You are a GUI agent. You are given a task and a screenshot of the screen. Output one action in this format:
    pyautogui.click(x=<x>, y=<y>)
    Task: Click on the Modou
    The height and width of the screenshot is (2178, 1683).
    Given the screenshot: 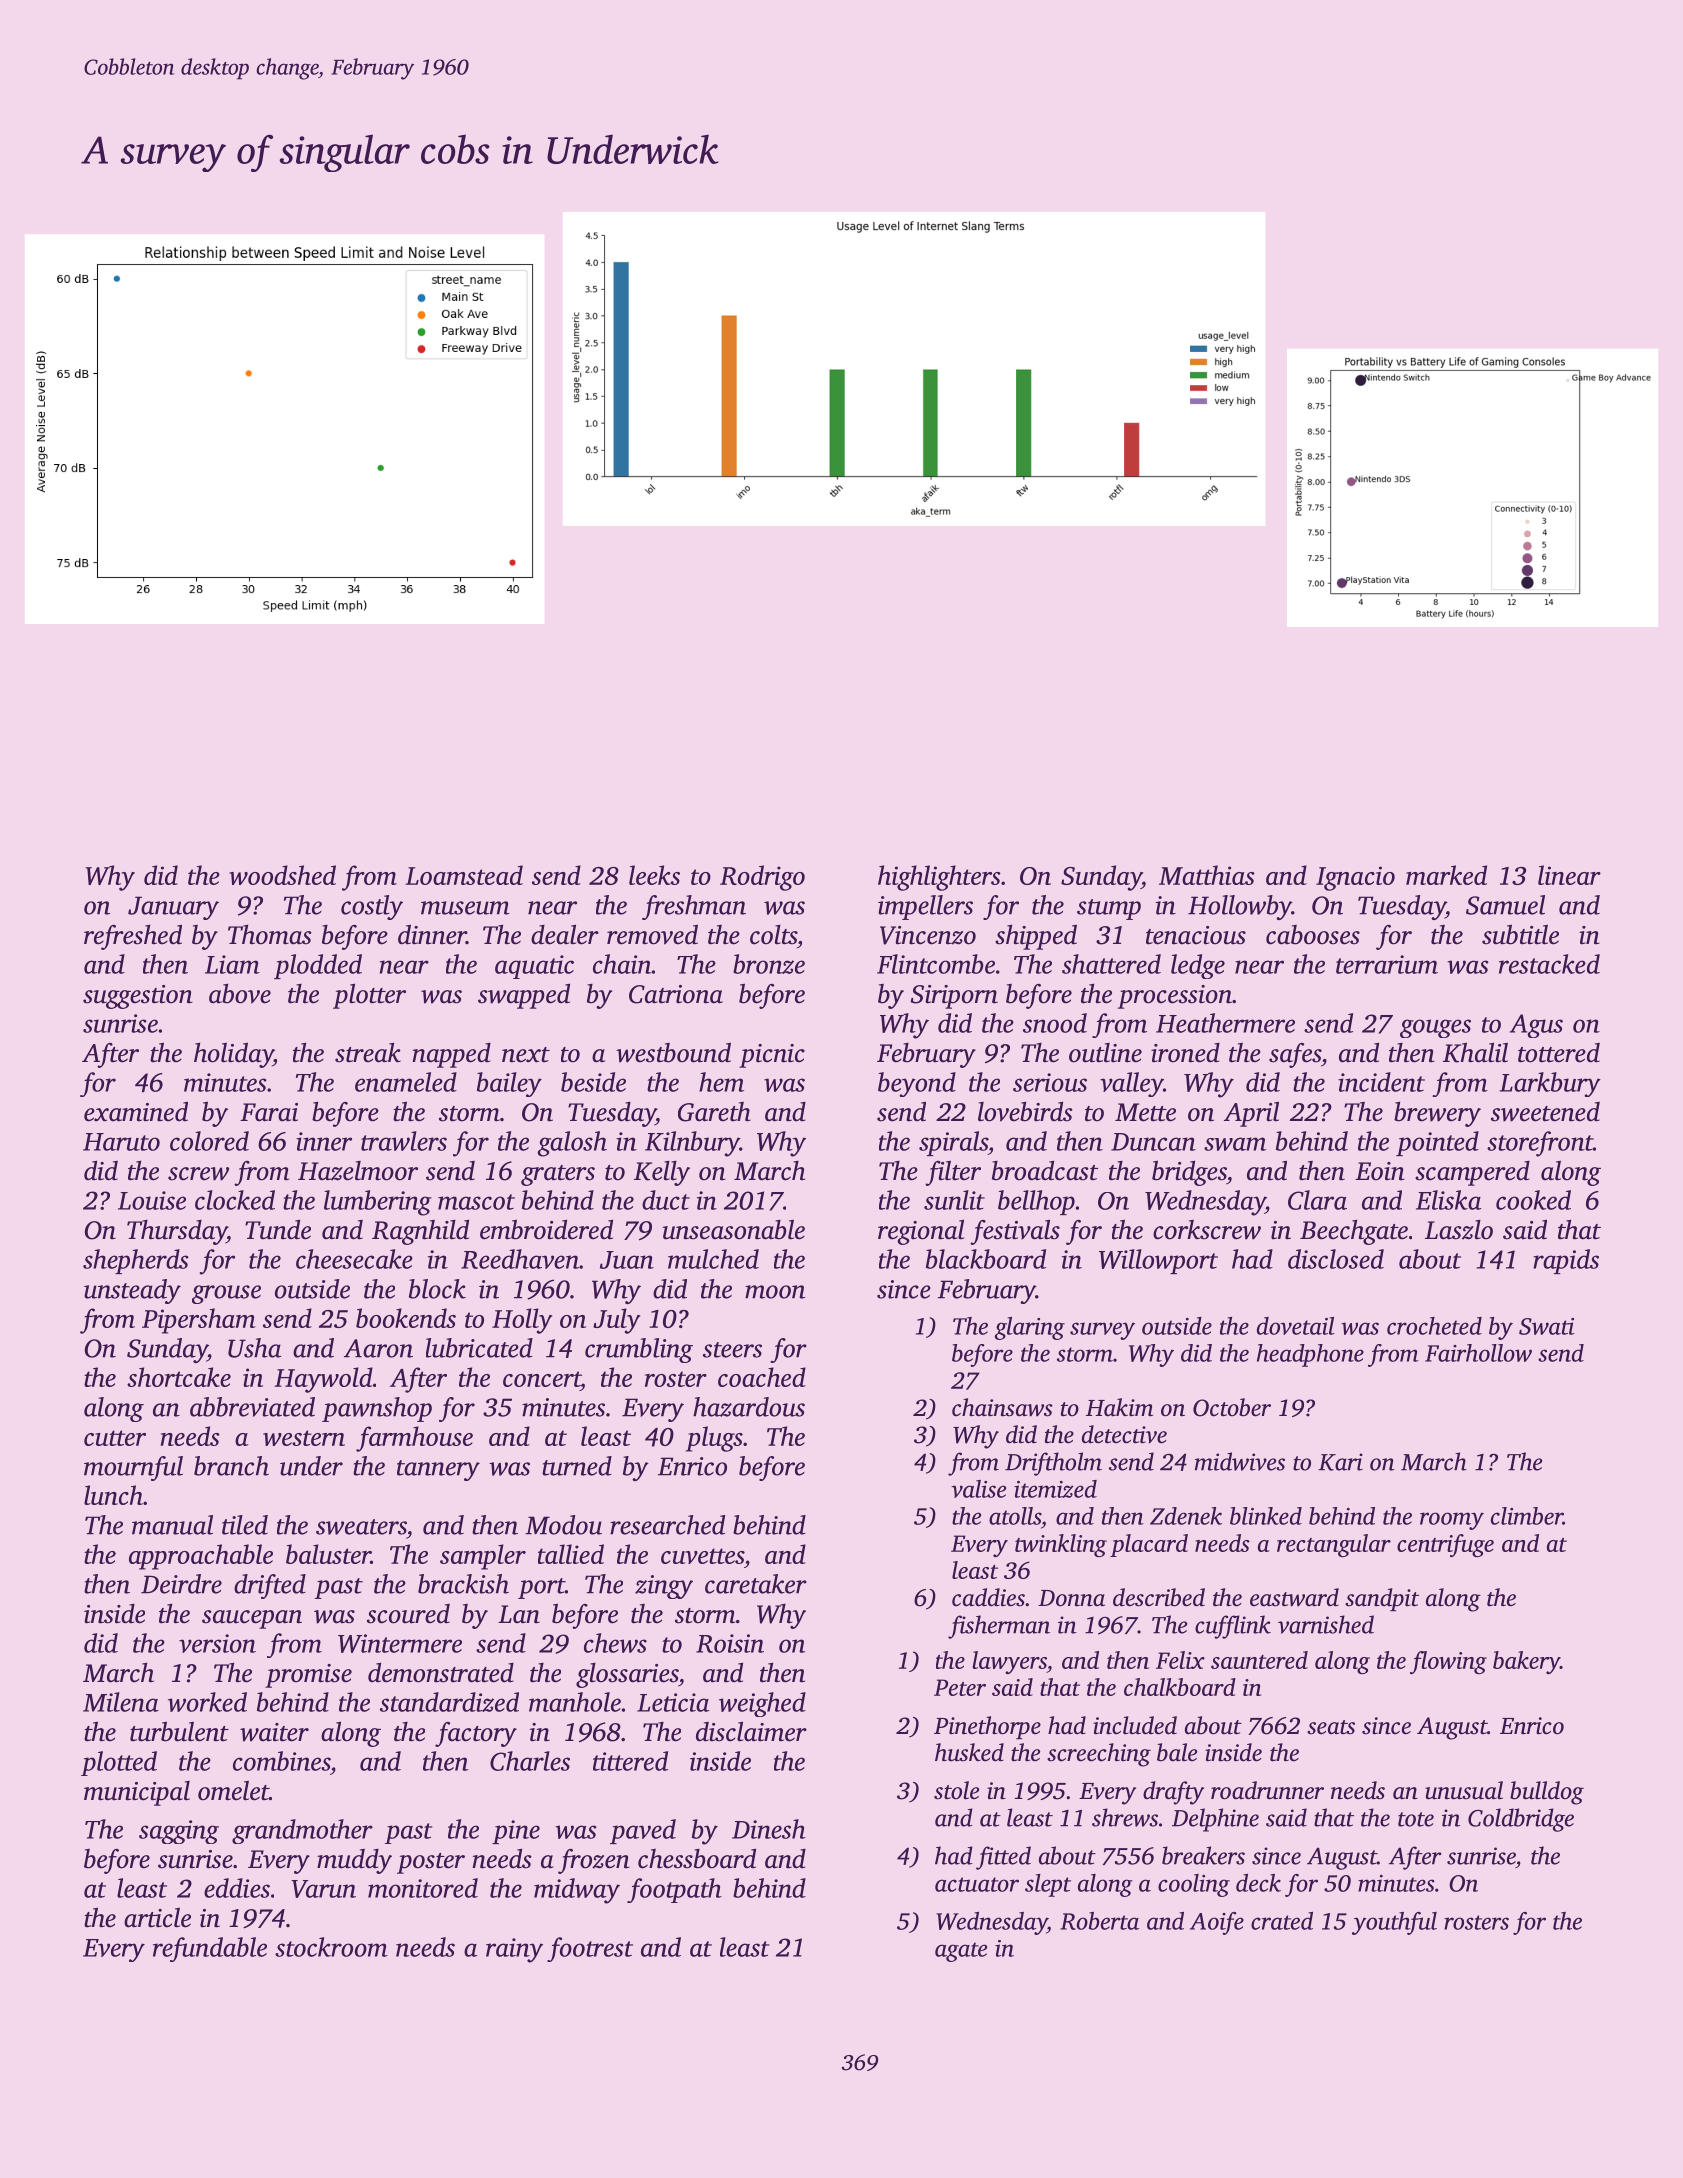 What is the action you would take?
    pyautogui.click(x=563, y=1525)
